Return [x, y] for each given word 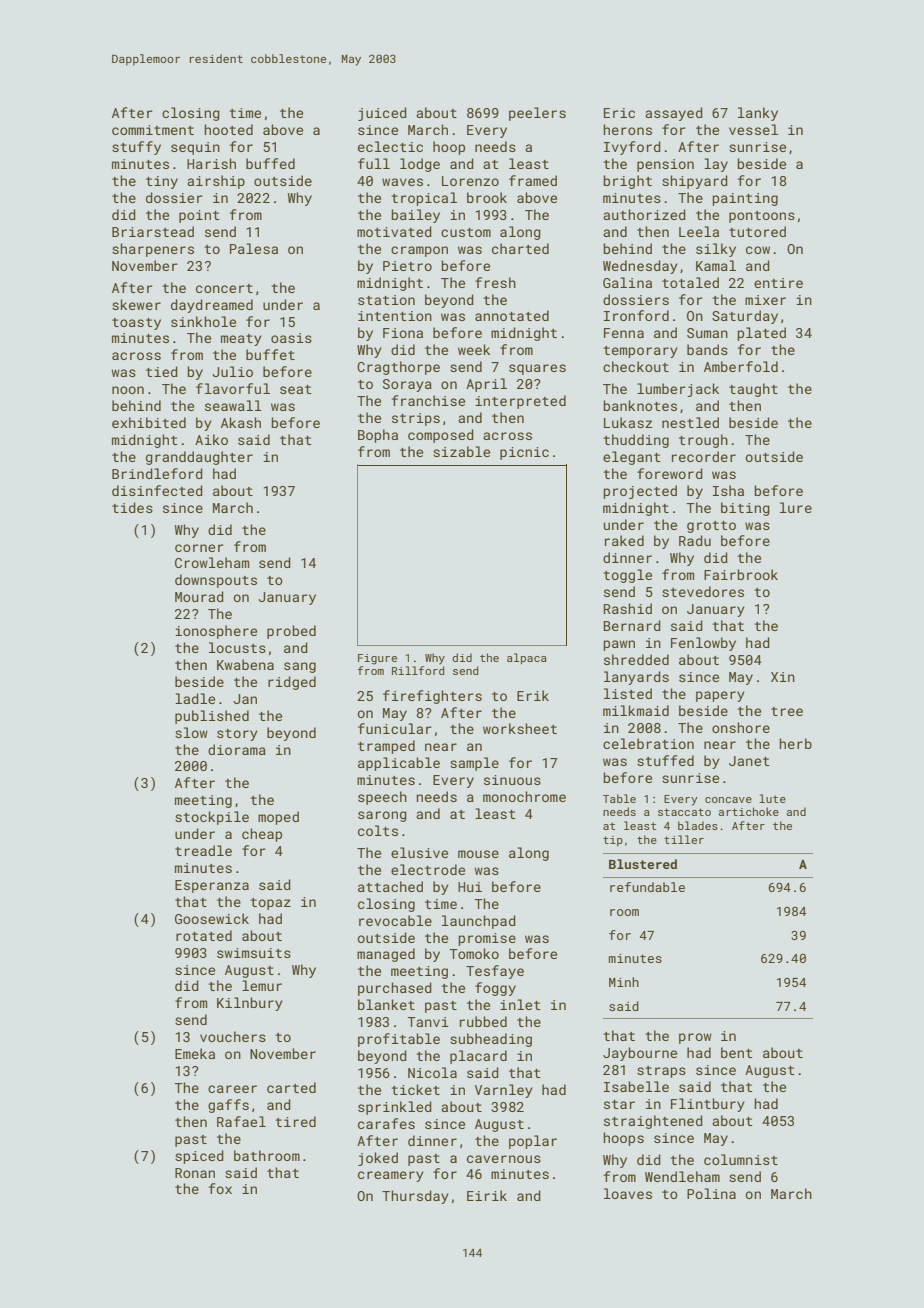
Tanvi [428, 1022]
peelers [537, 114]
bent [736, 1052]
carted [291, 1087]
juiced [382, 114]
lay [716, 165]
